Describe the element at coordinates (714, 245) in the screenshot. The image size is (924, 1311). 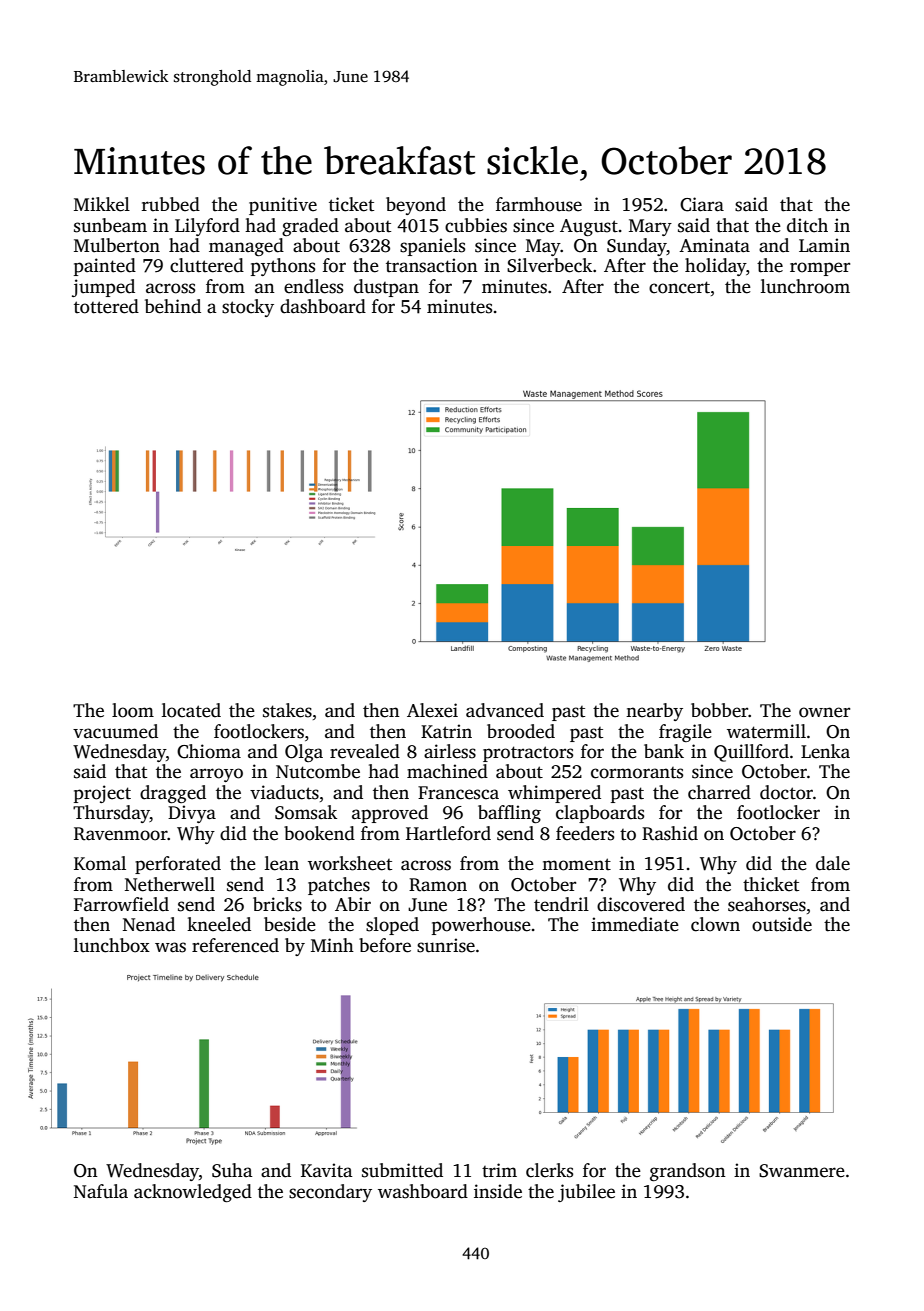
I see `Aminata` at that location.
